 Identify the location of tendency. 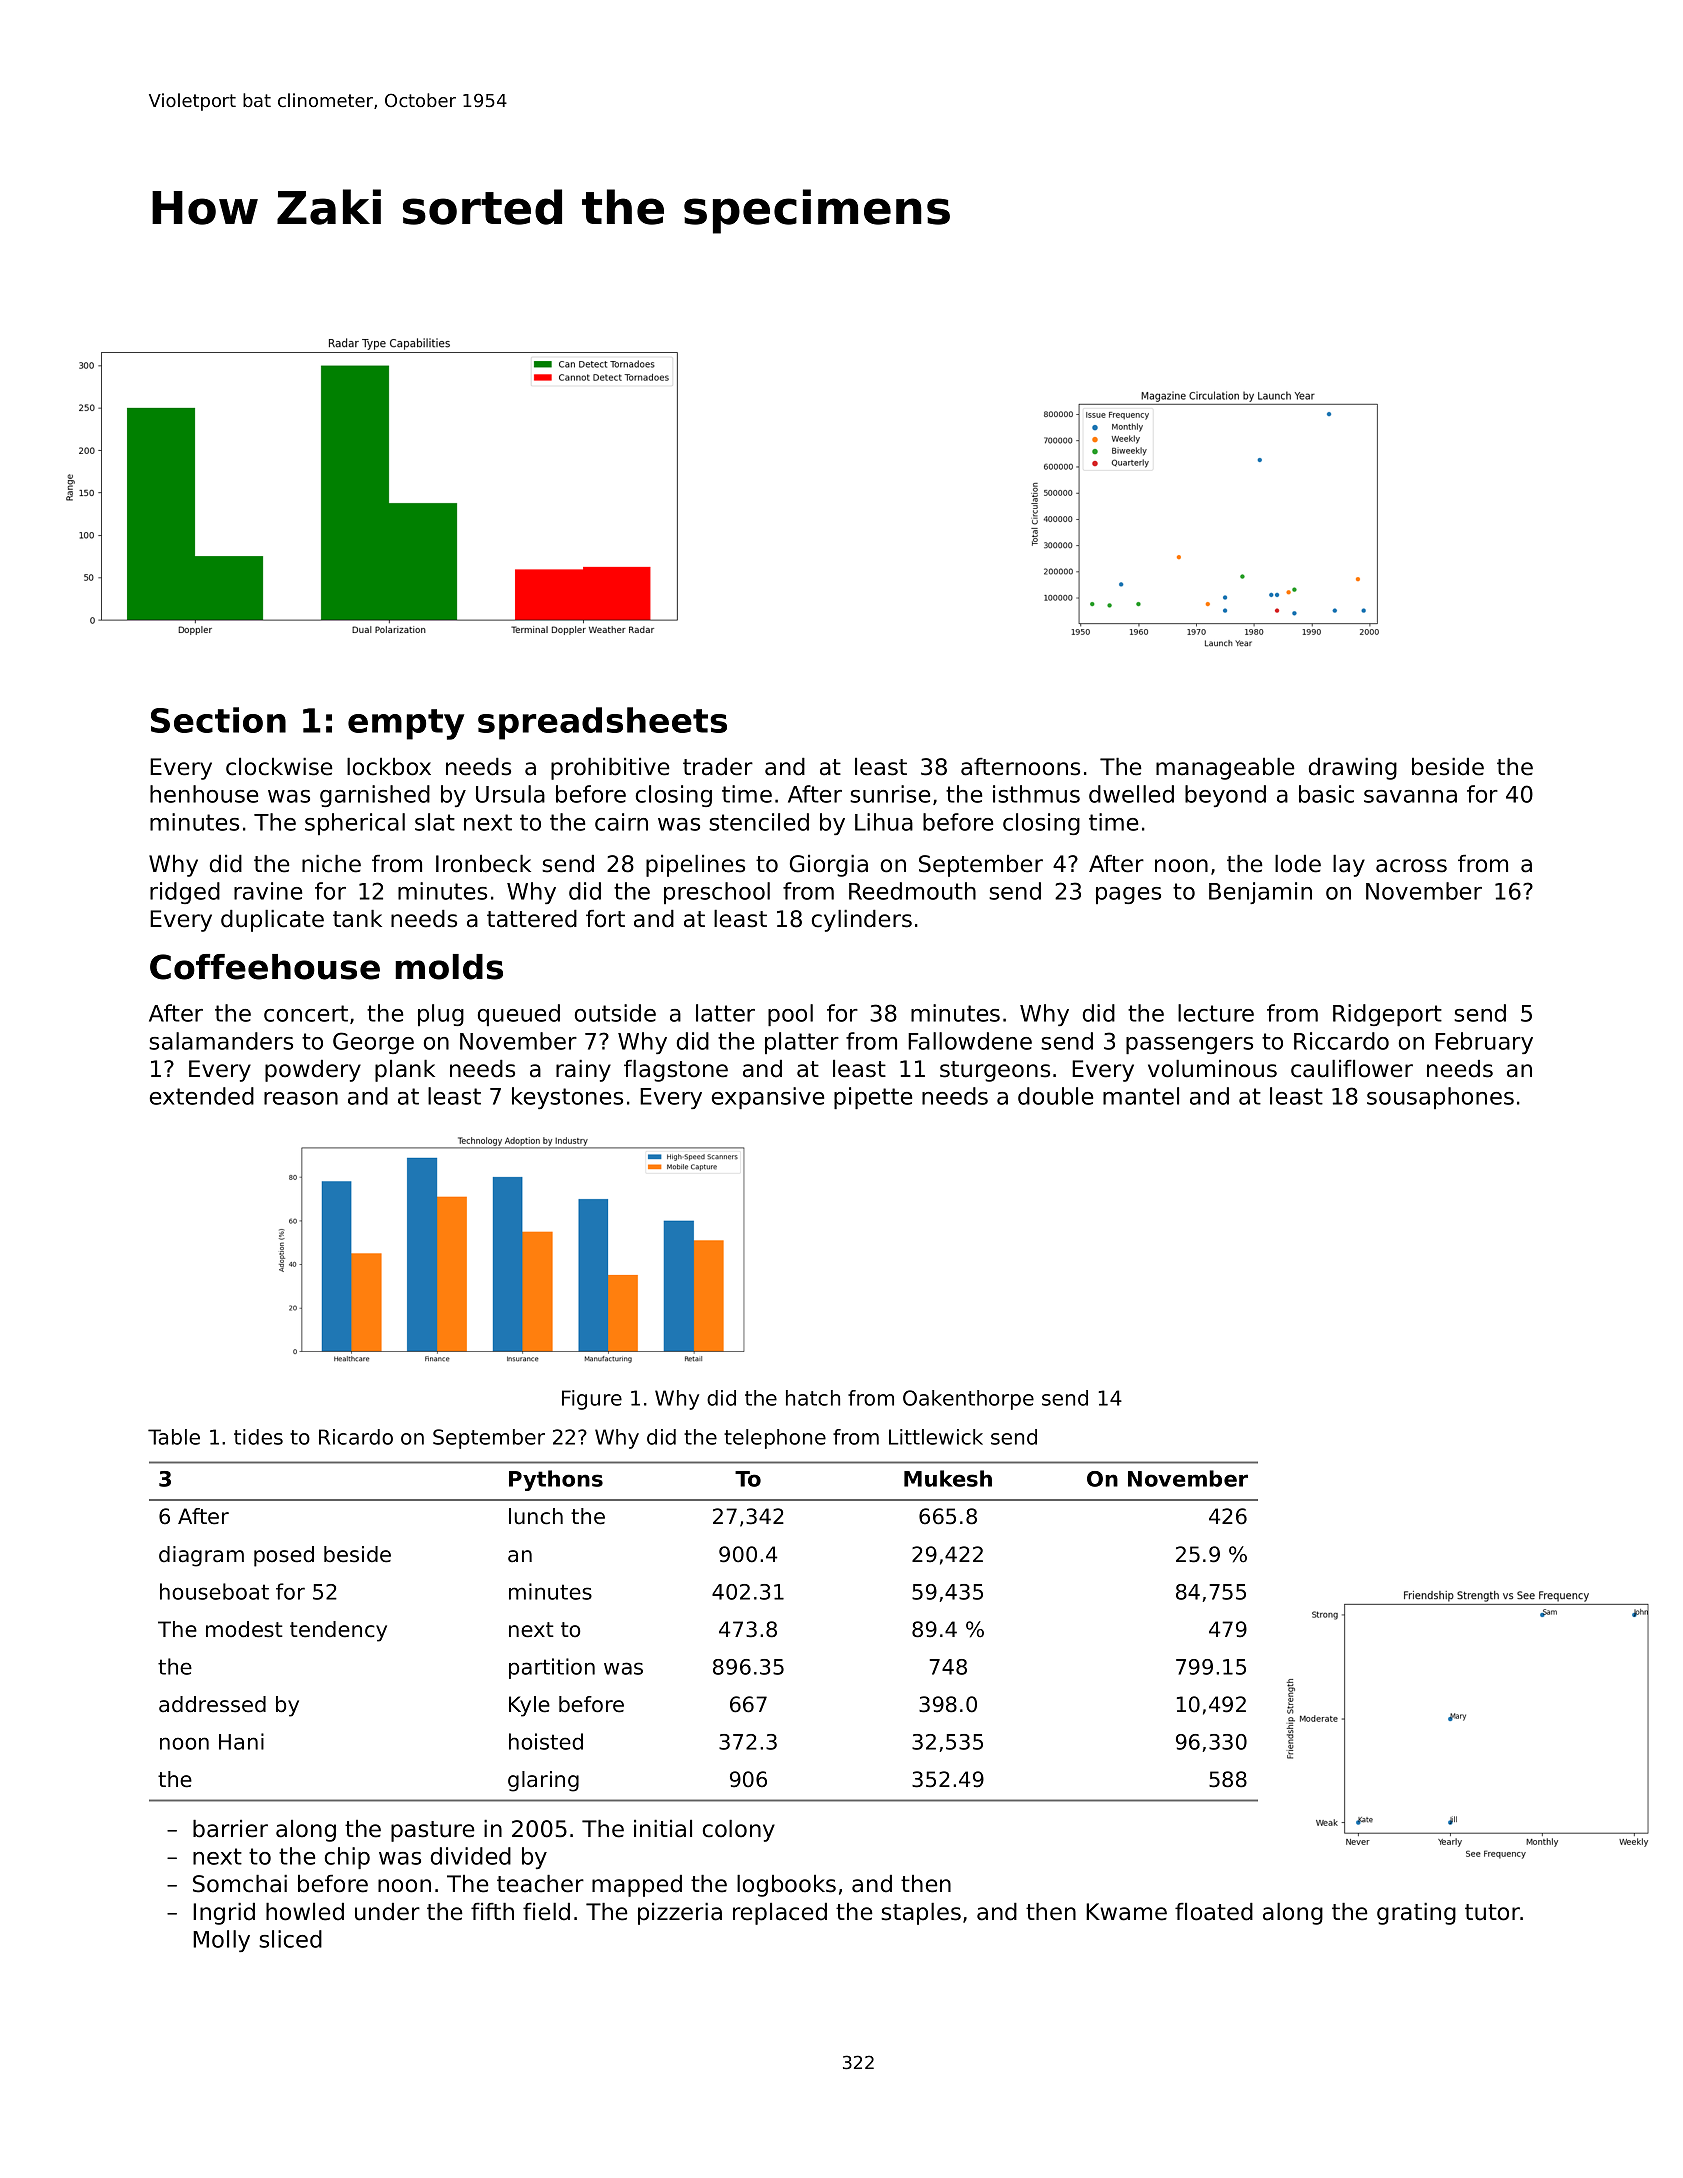
(338, 1631).
